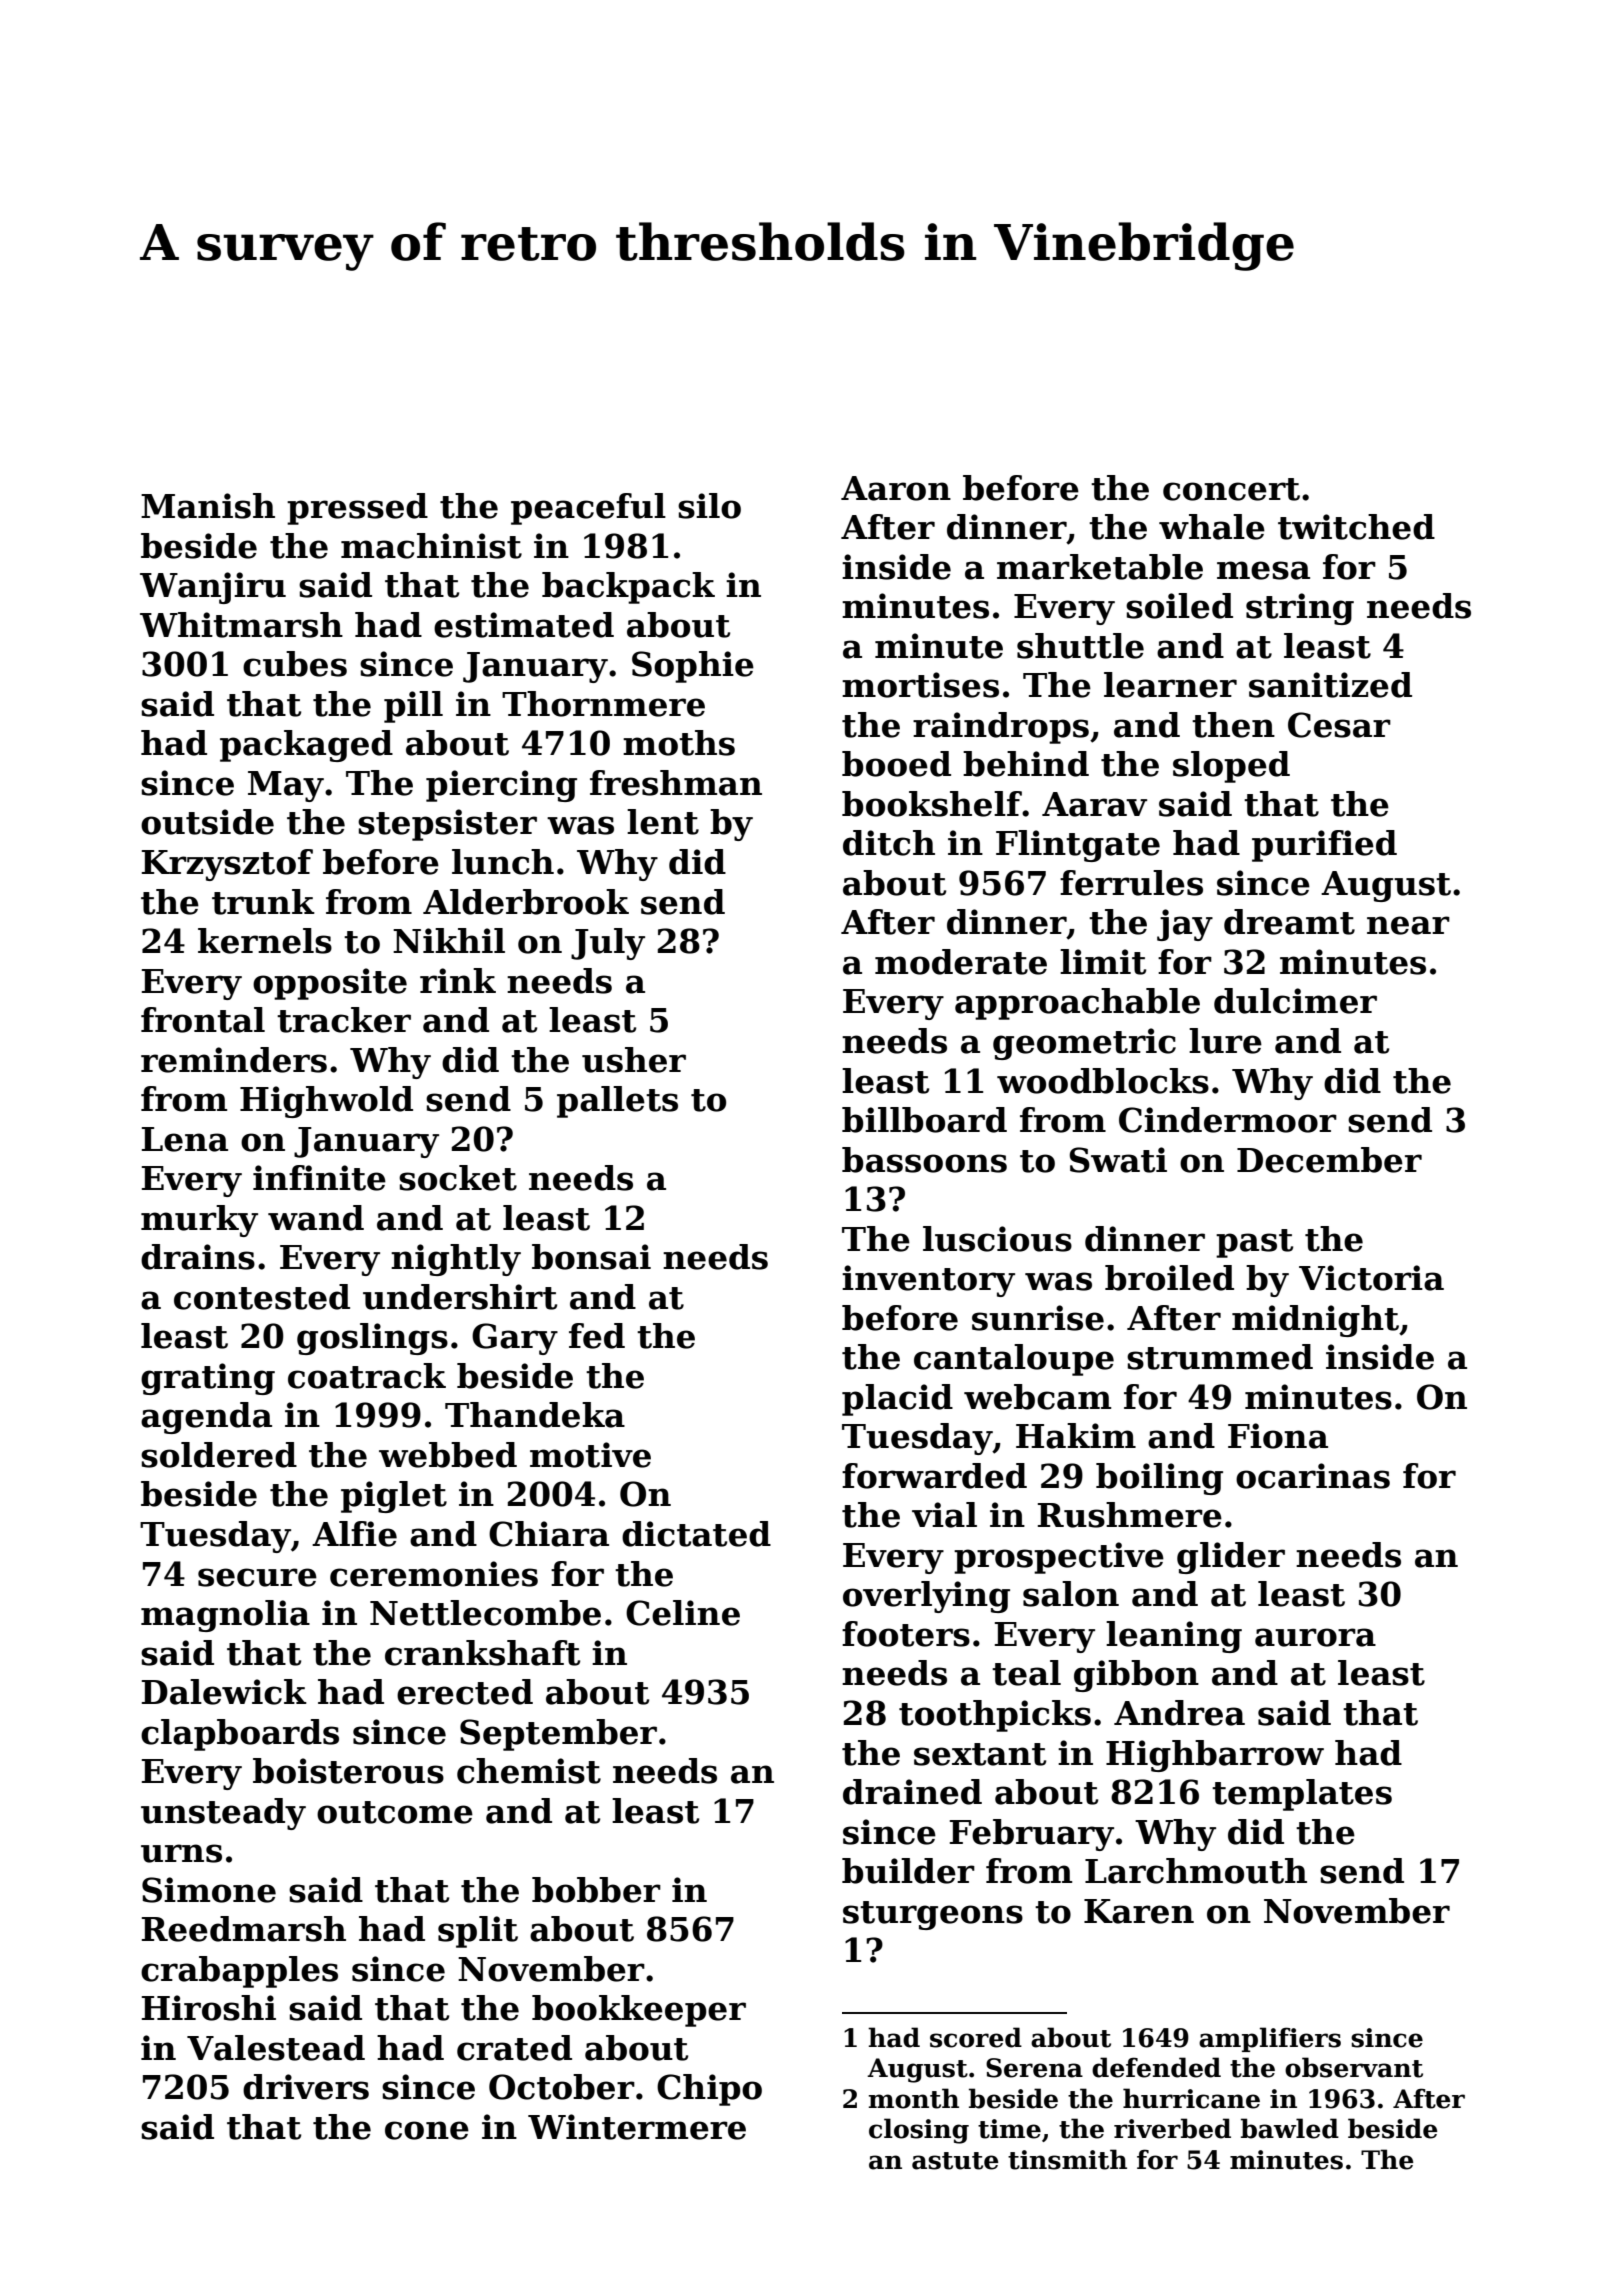  Describe the element at coordinates (434, 1574) in the screenshot. I see `ceremonies` at that location.
